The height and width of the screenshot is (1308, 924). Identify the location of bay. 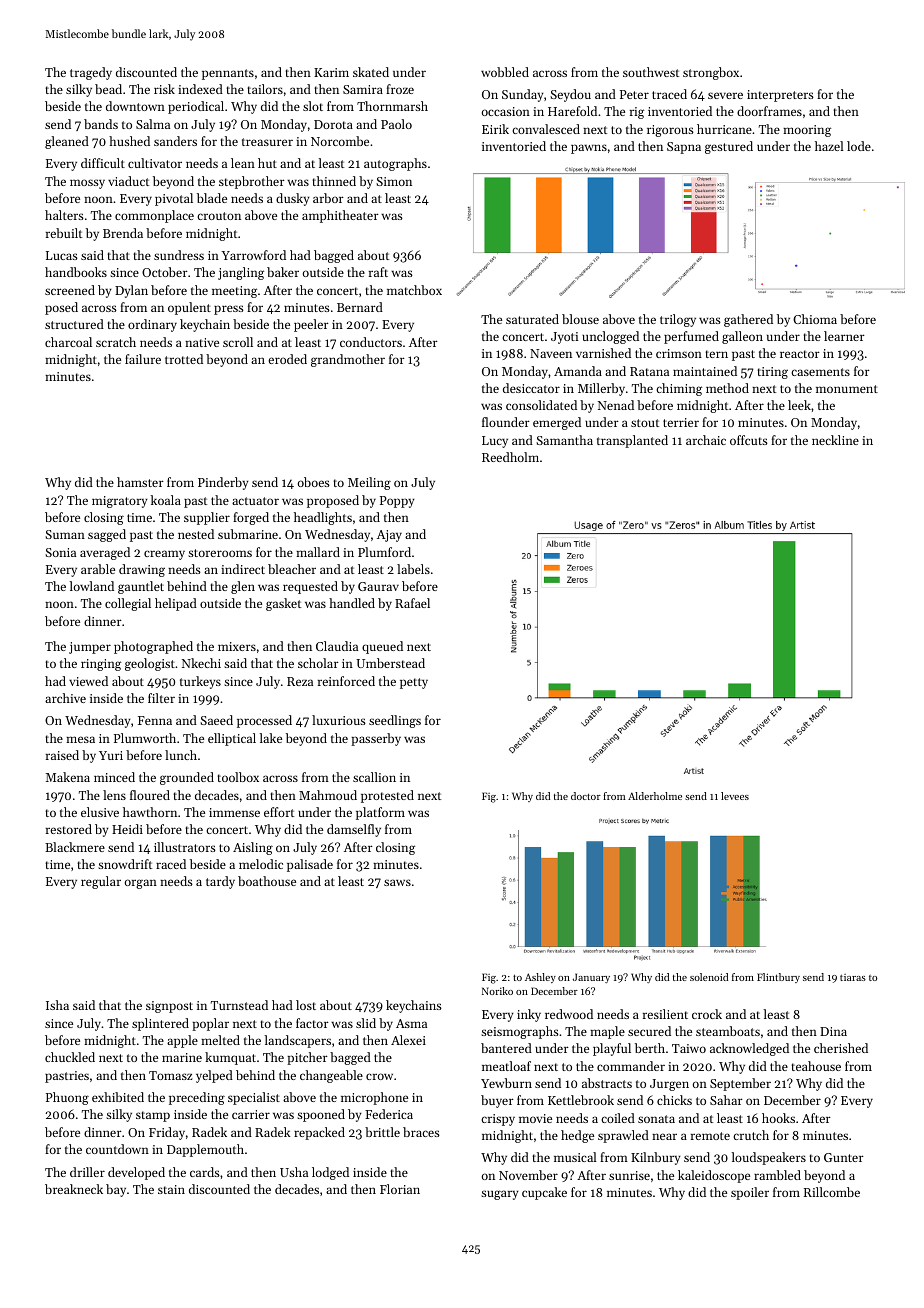
(116, 1190).
